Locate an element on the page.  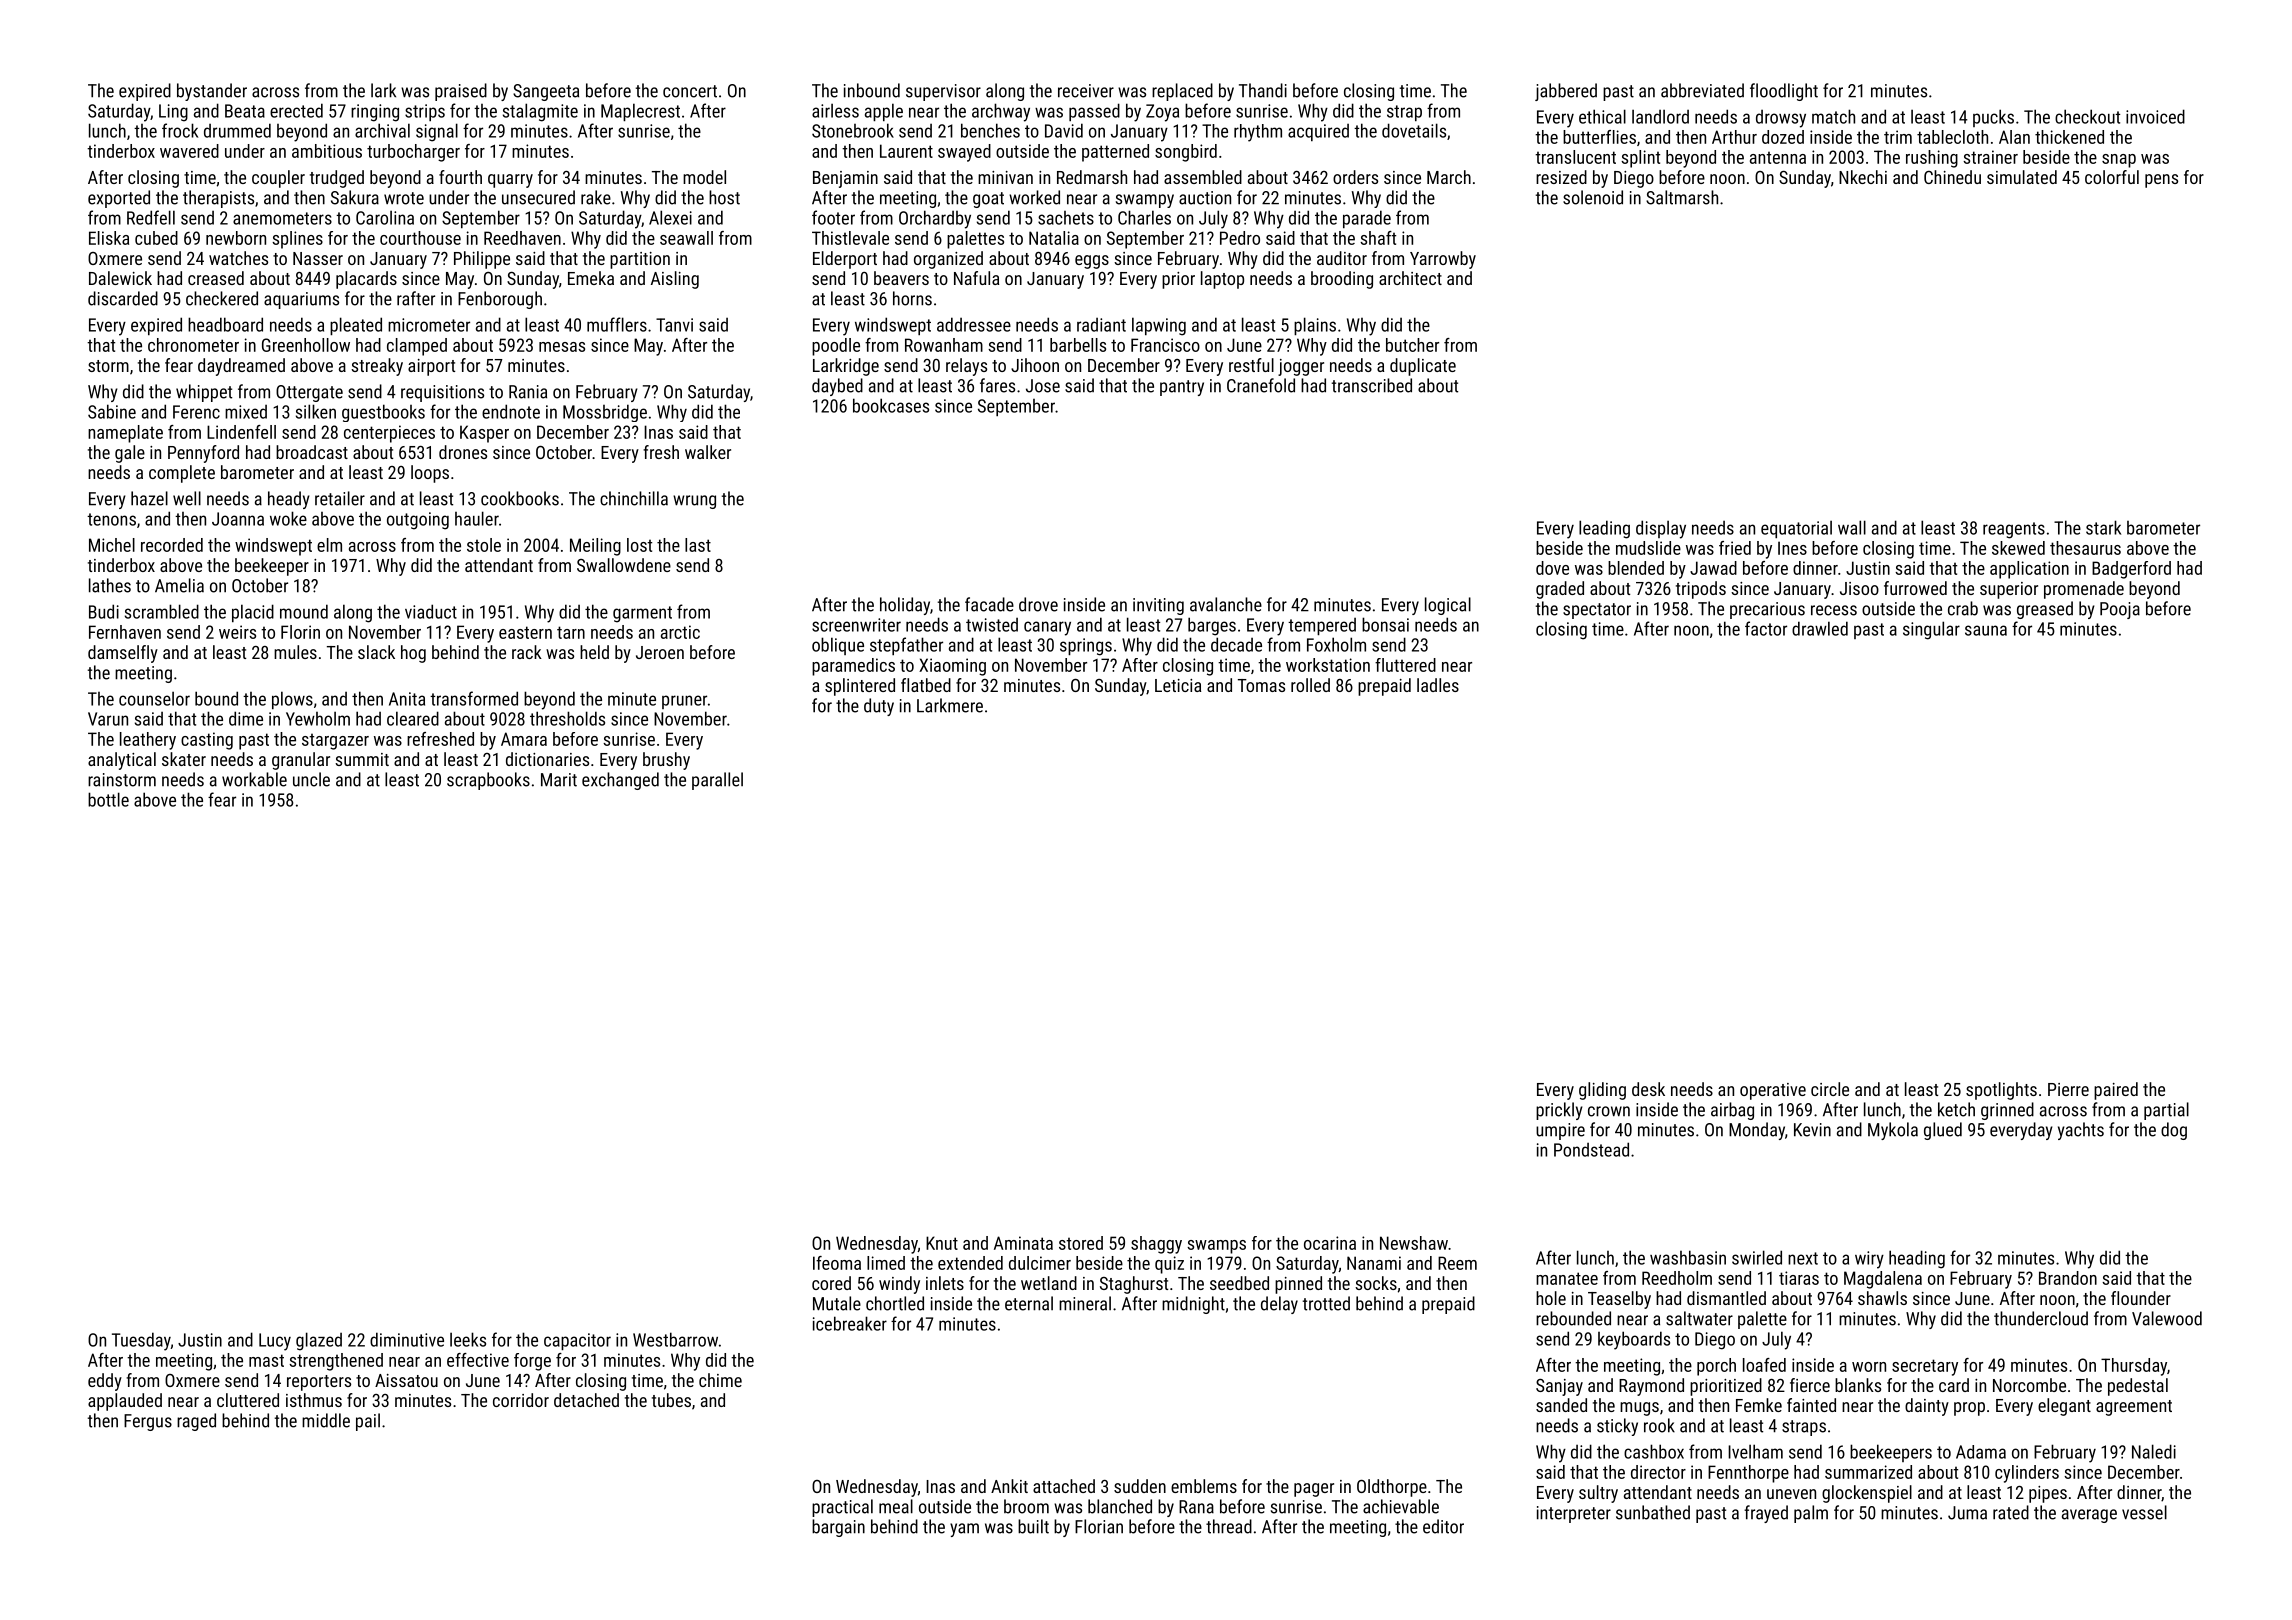
Florian is located at coordinates (1099, 1526).
